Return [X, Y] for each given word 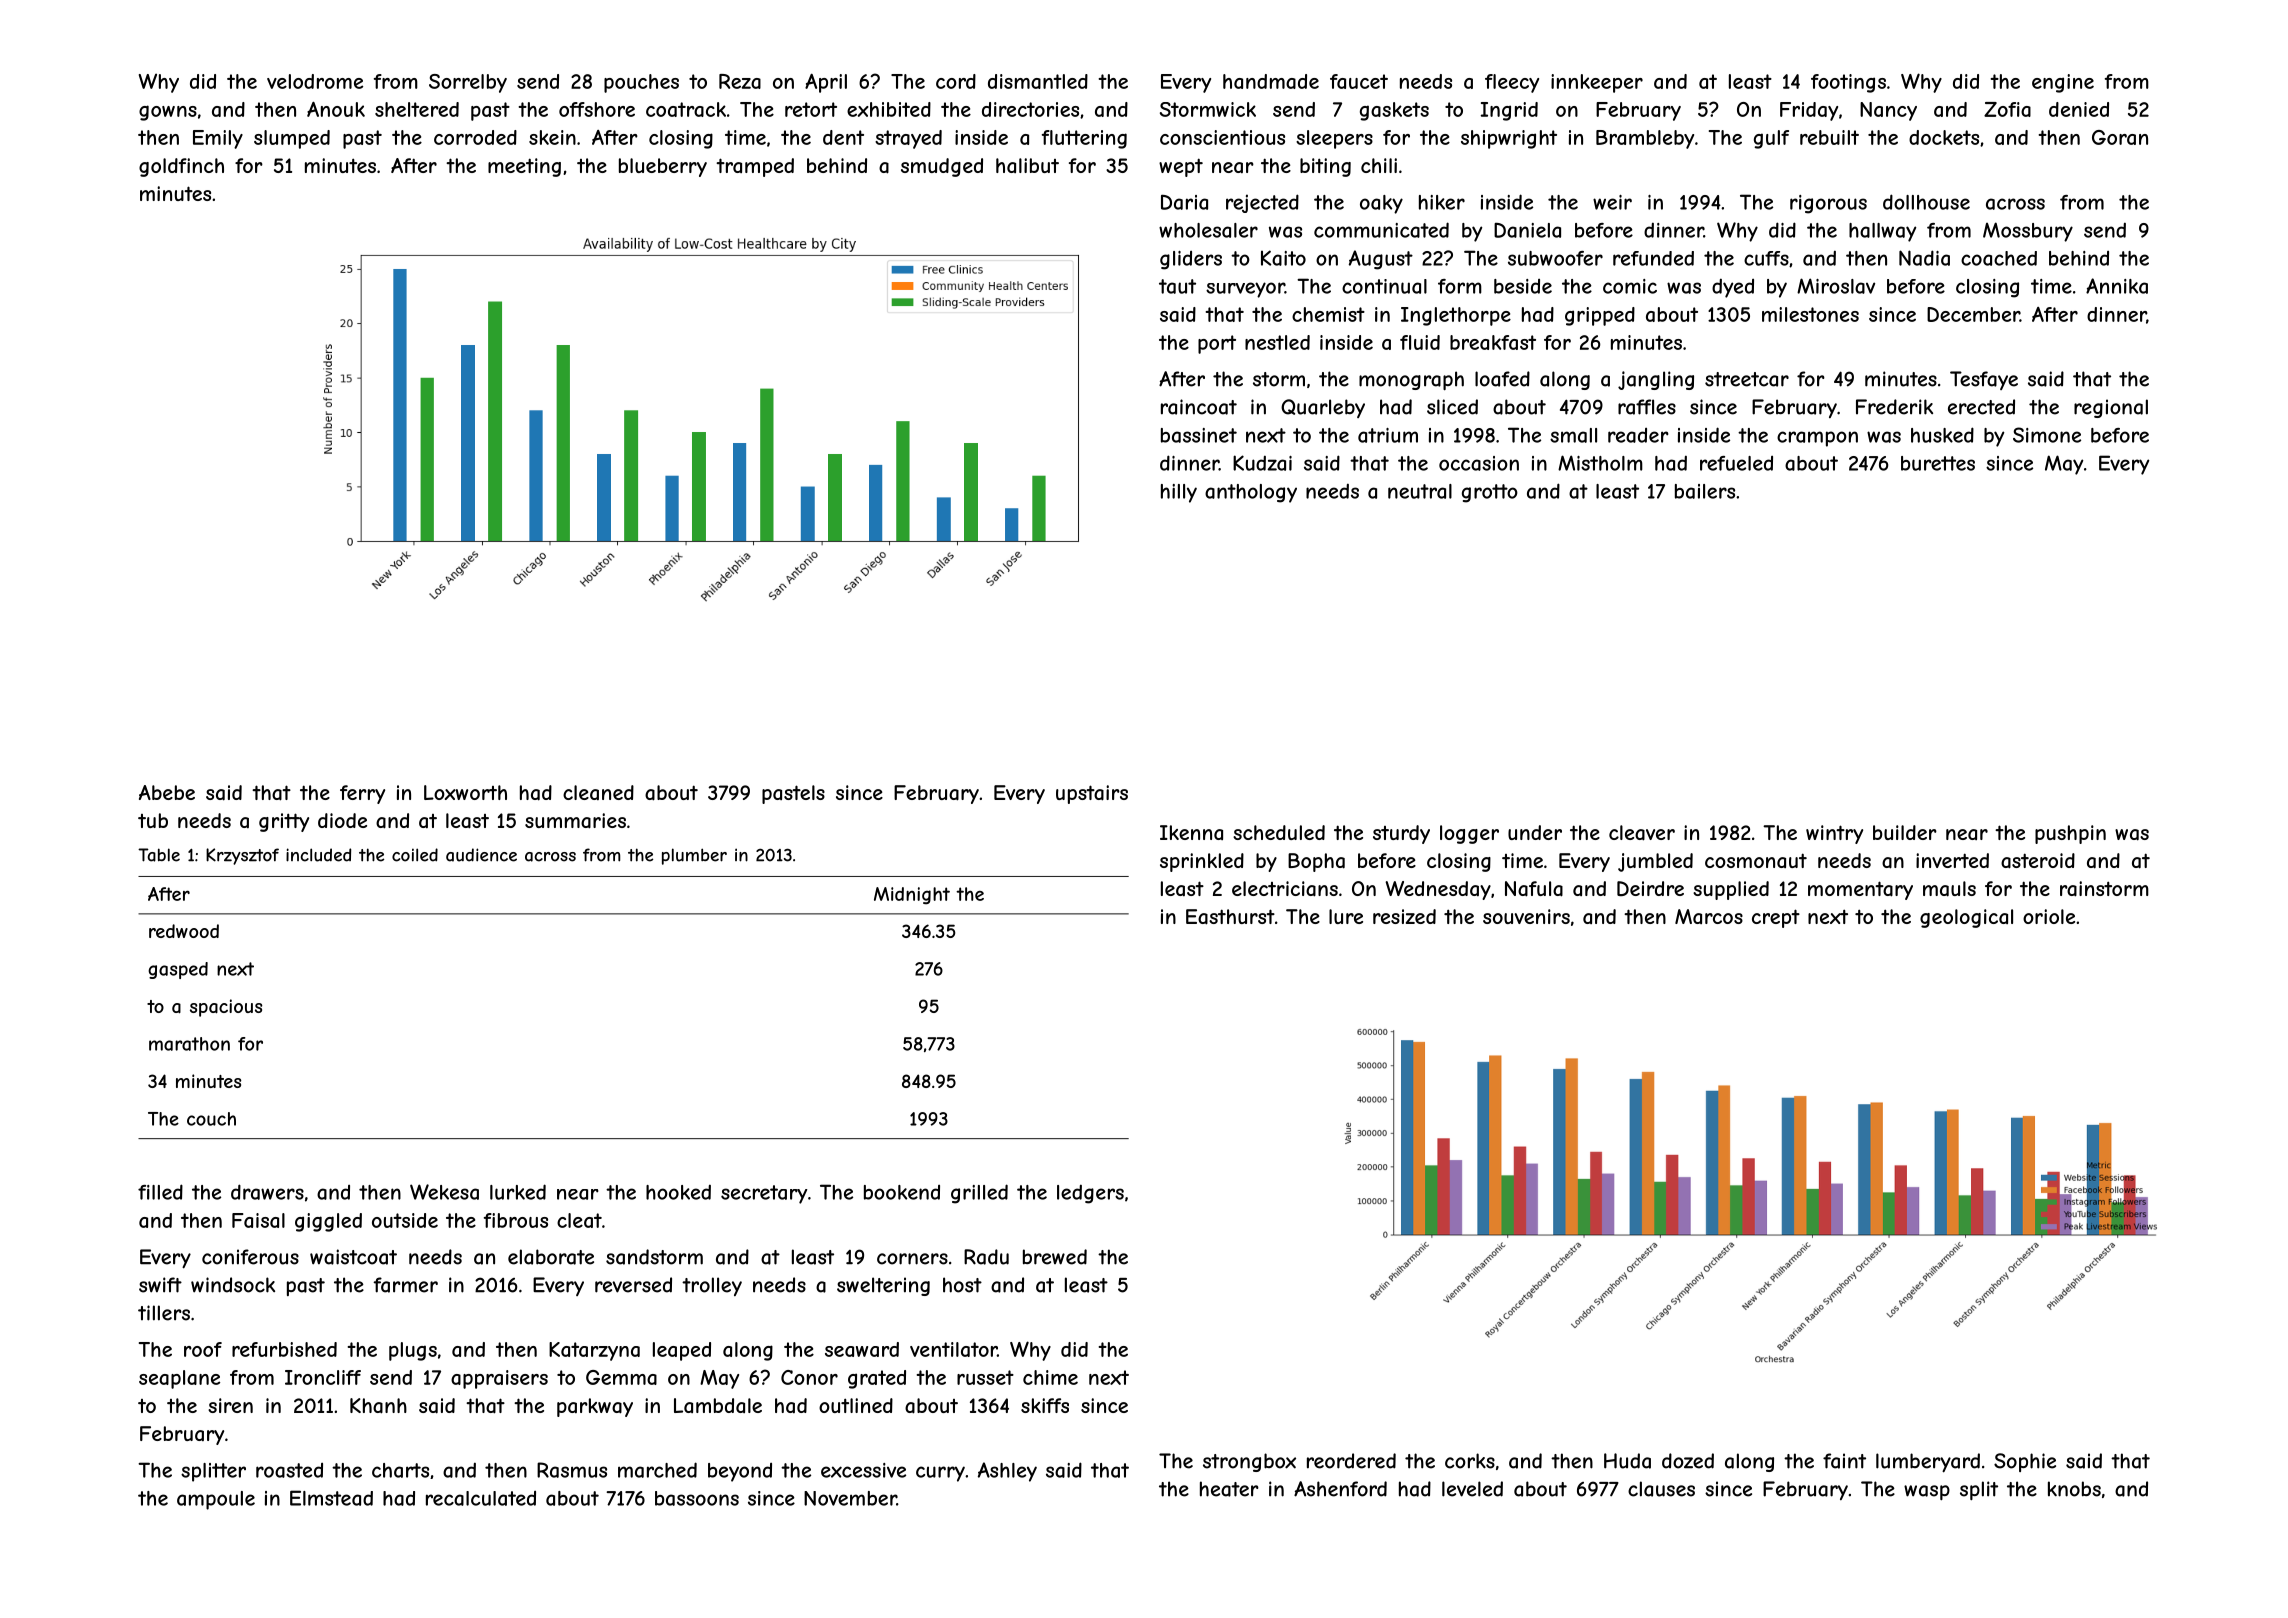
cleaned [598, 792]
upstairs [1092, 794]
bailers [1705, 491]
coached [1999, 258]
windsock [233, 1285]
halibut [1027, 165]
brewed [1055, 1257]
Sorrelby [468, 83]
